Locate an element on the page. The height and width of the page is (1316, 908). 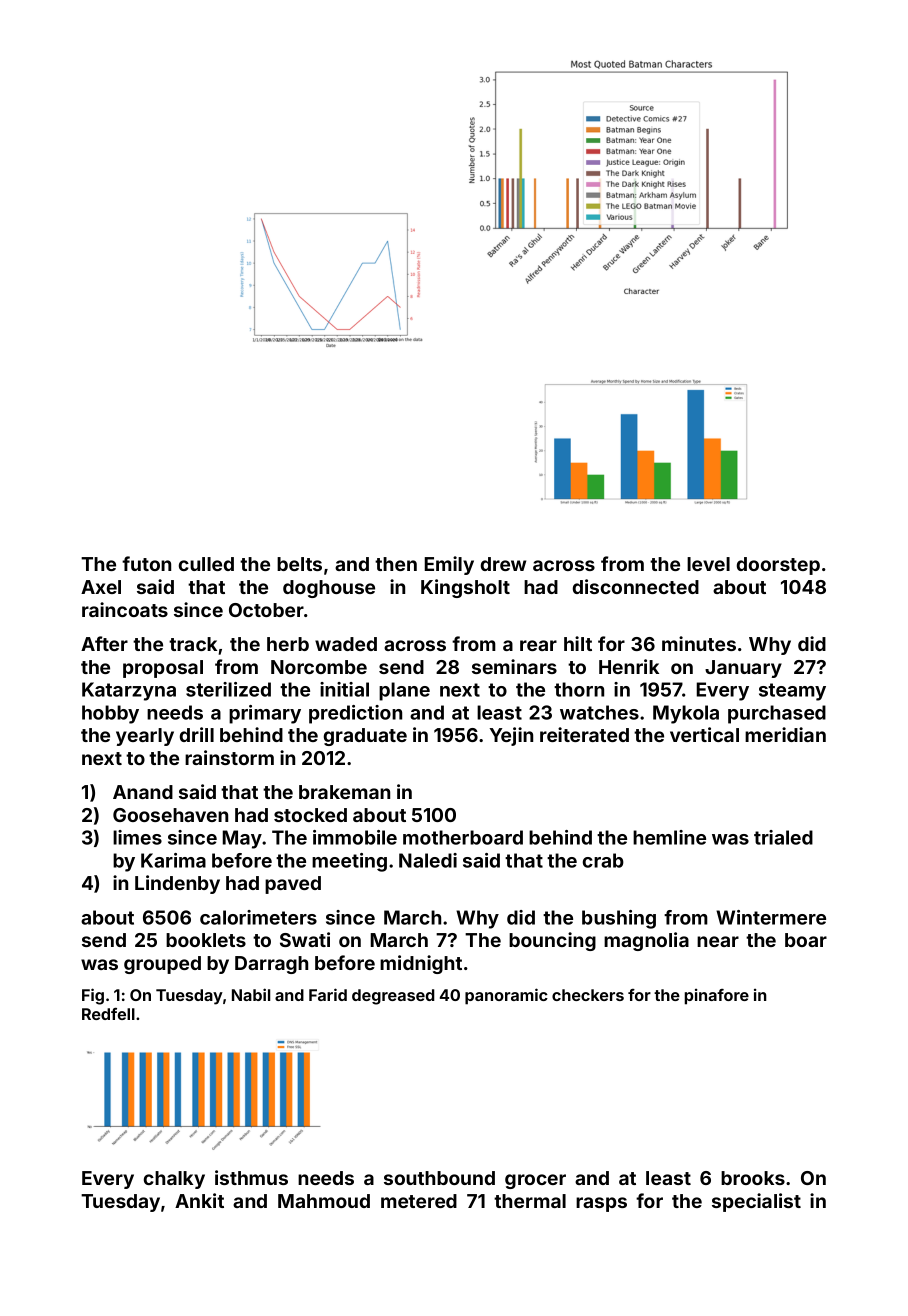
level is located at coordinates (708, 564).
